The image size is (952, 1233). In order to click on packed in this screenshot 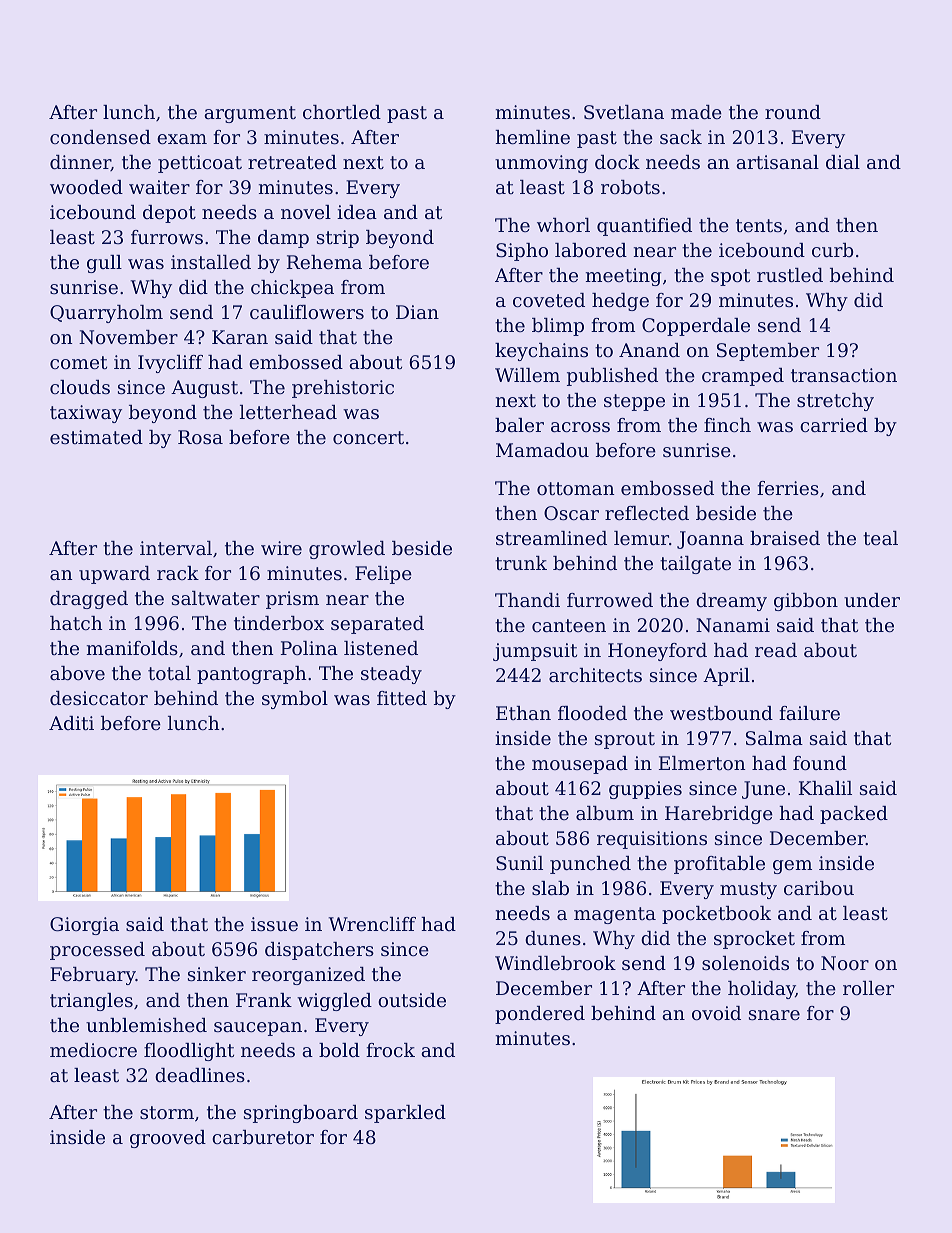, I will do `click(854, 815)`.
